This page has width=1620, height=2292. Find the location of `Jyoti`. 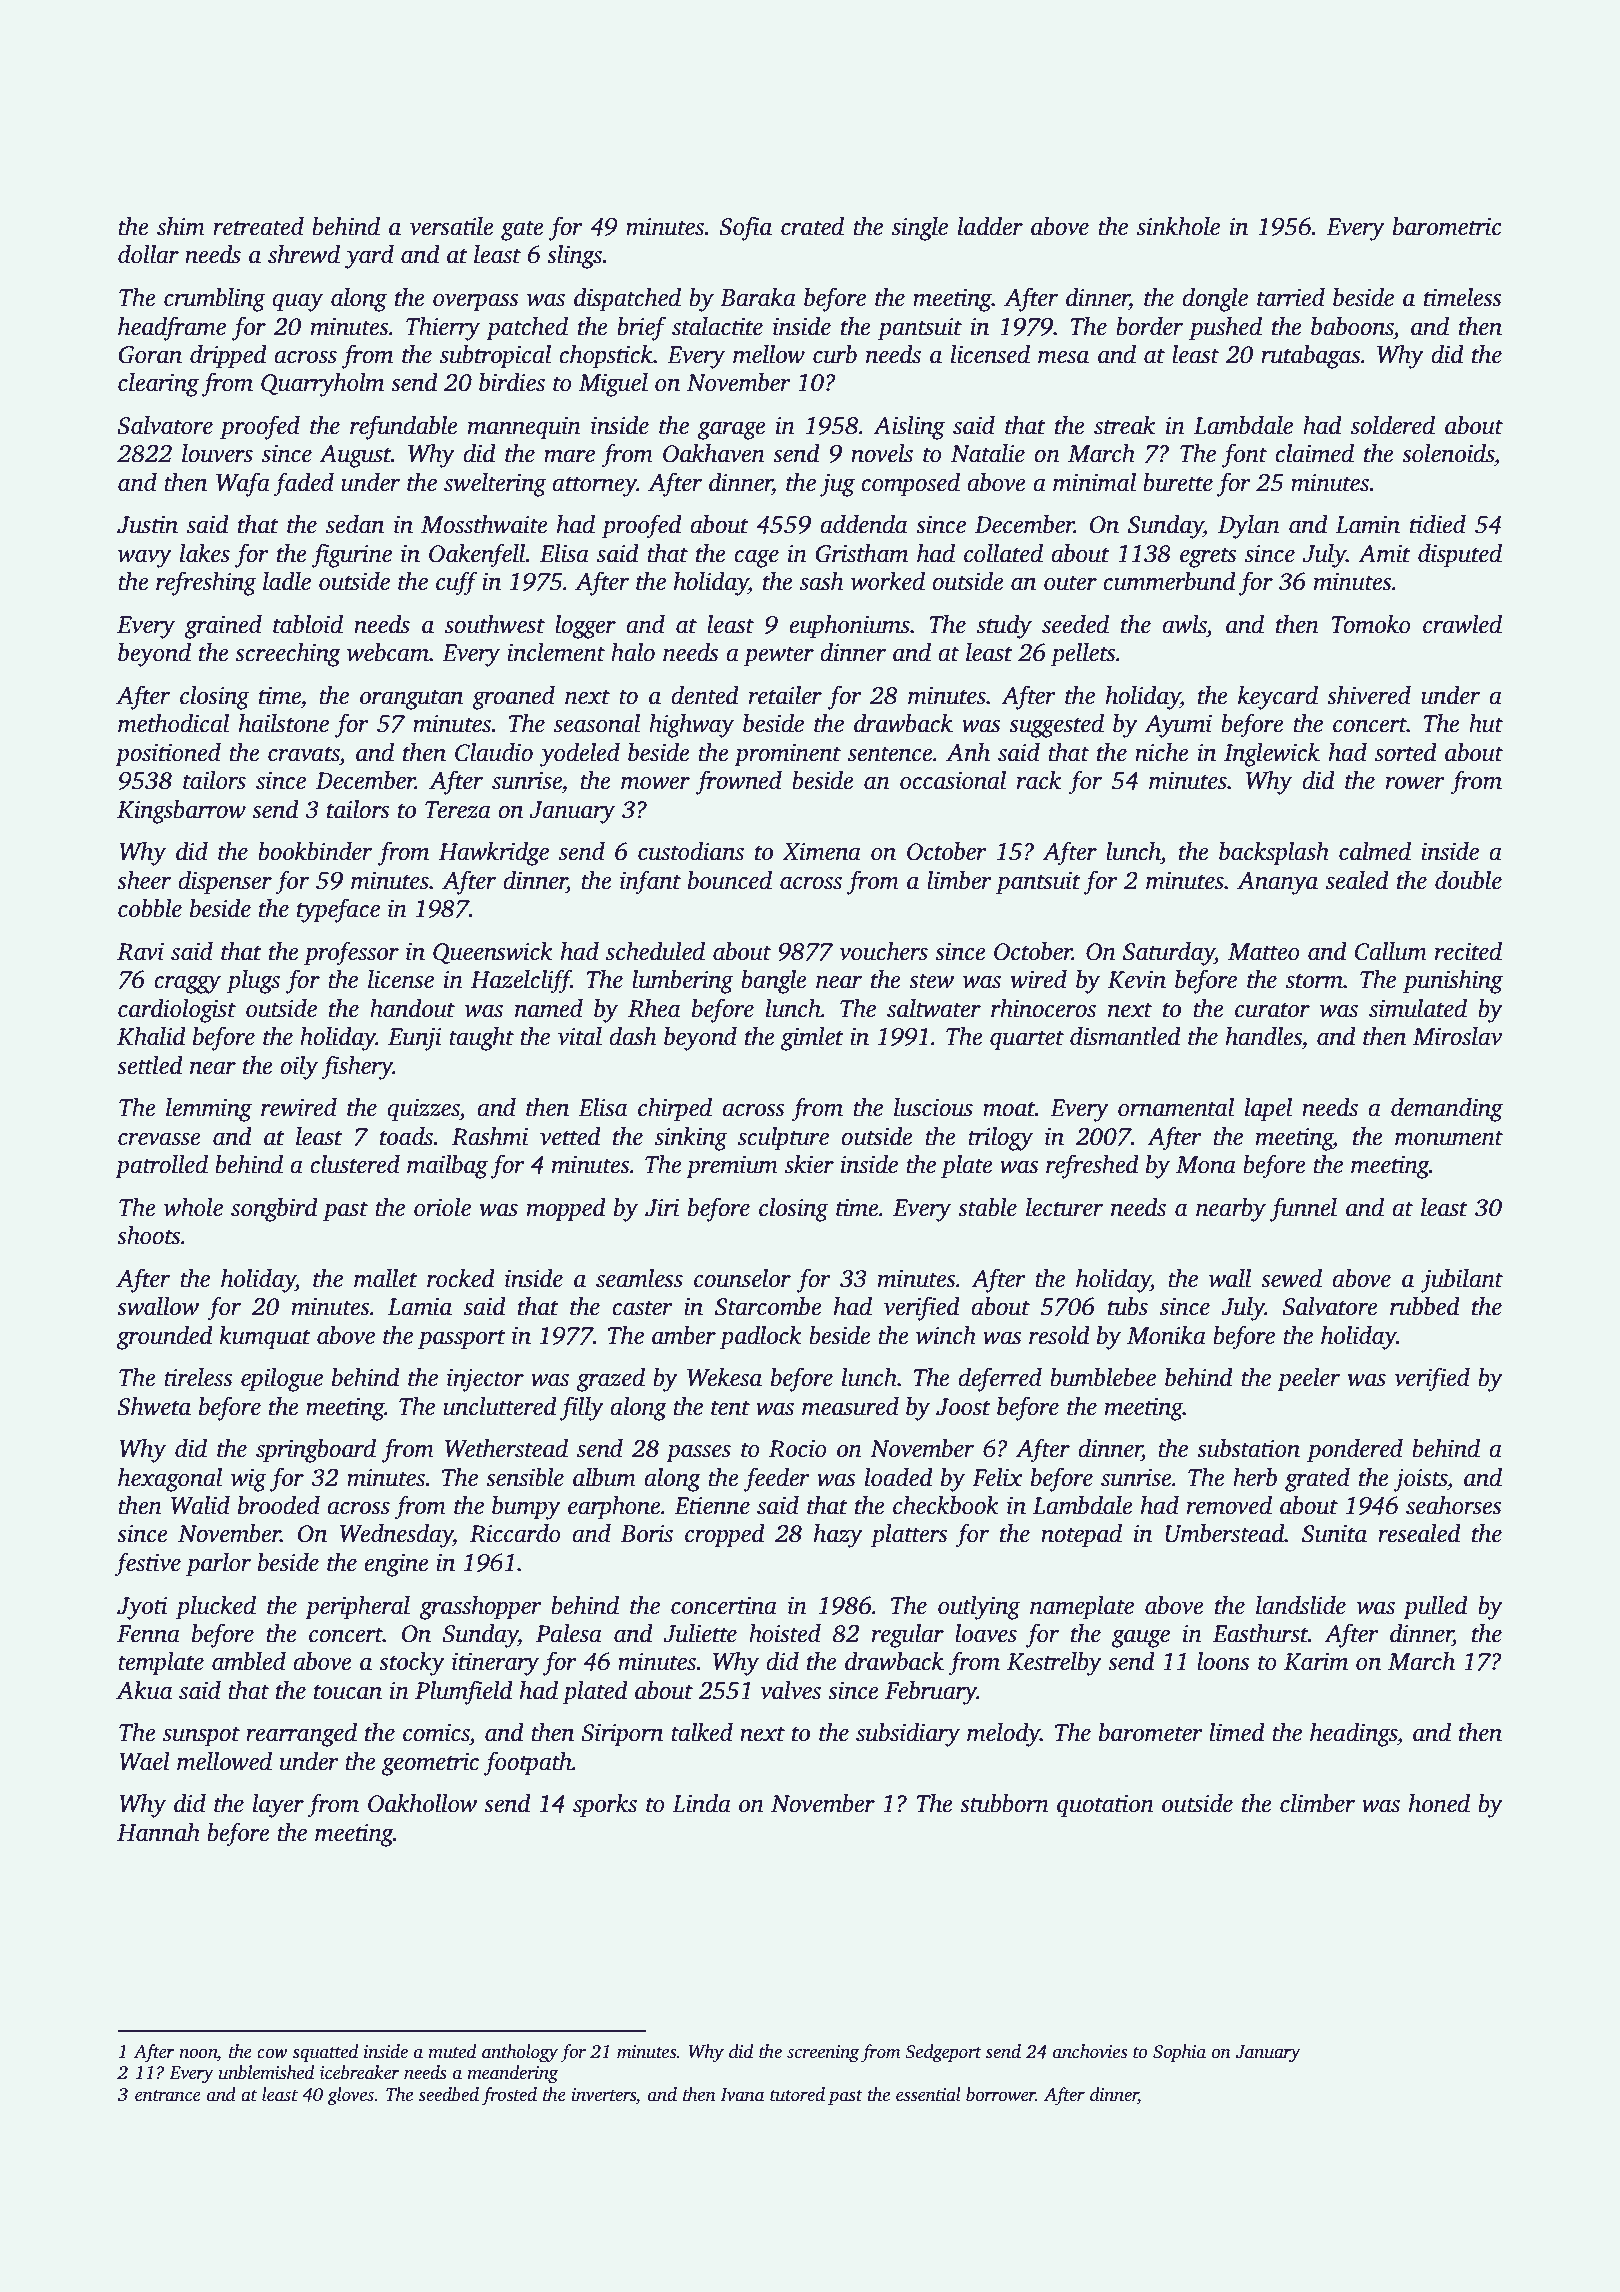

Jyoti is located at coordinates (142, 1608).
